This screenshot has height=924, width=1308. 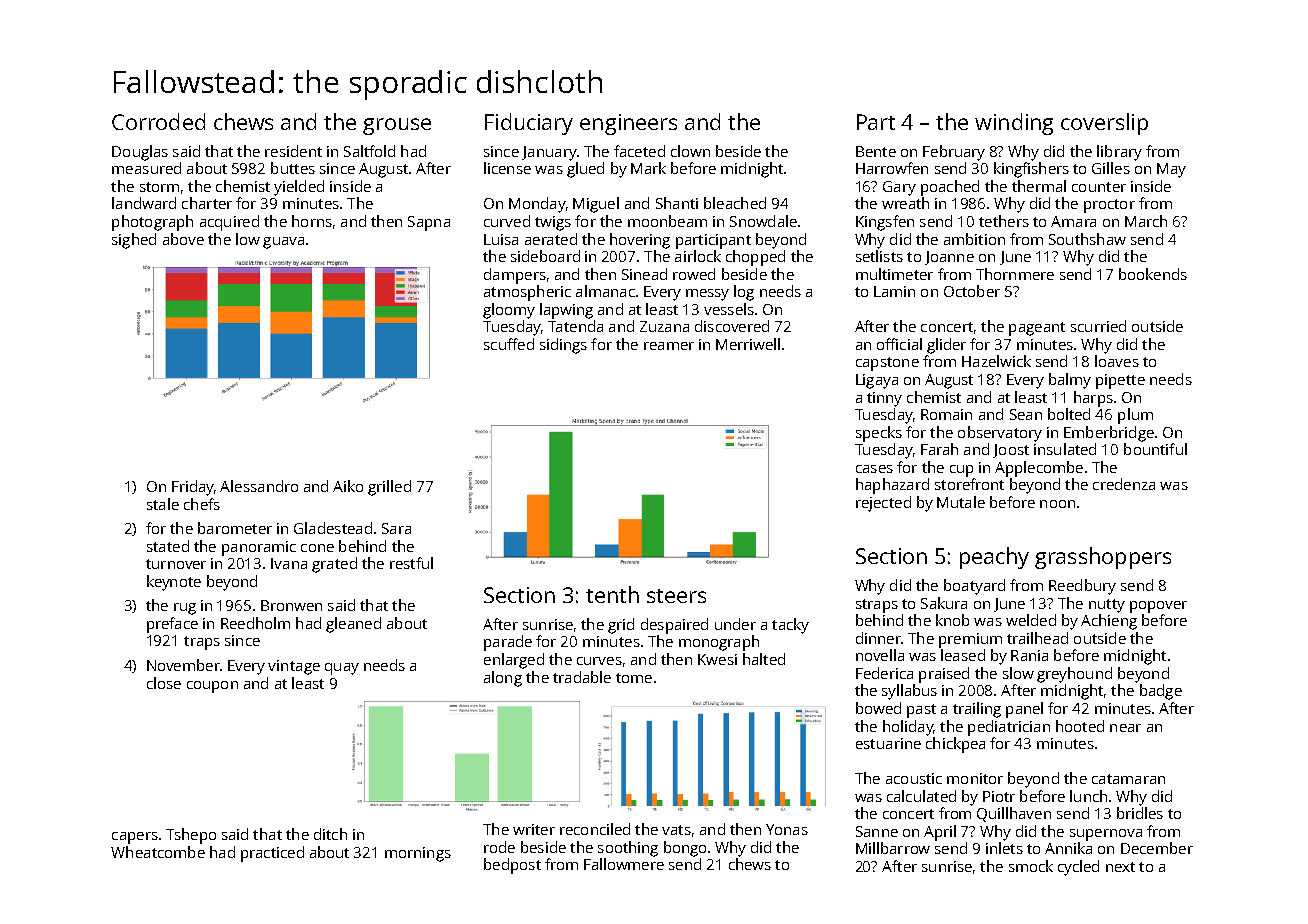 What do you see at coordinates (563, 346) in the screenshot?
I see `sidings` at bounding box center [563, 346].
